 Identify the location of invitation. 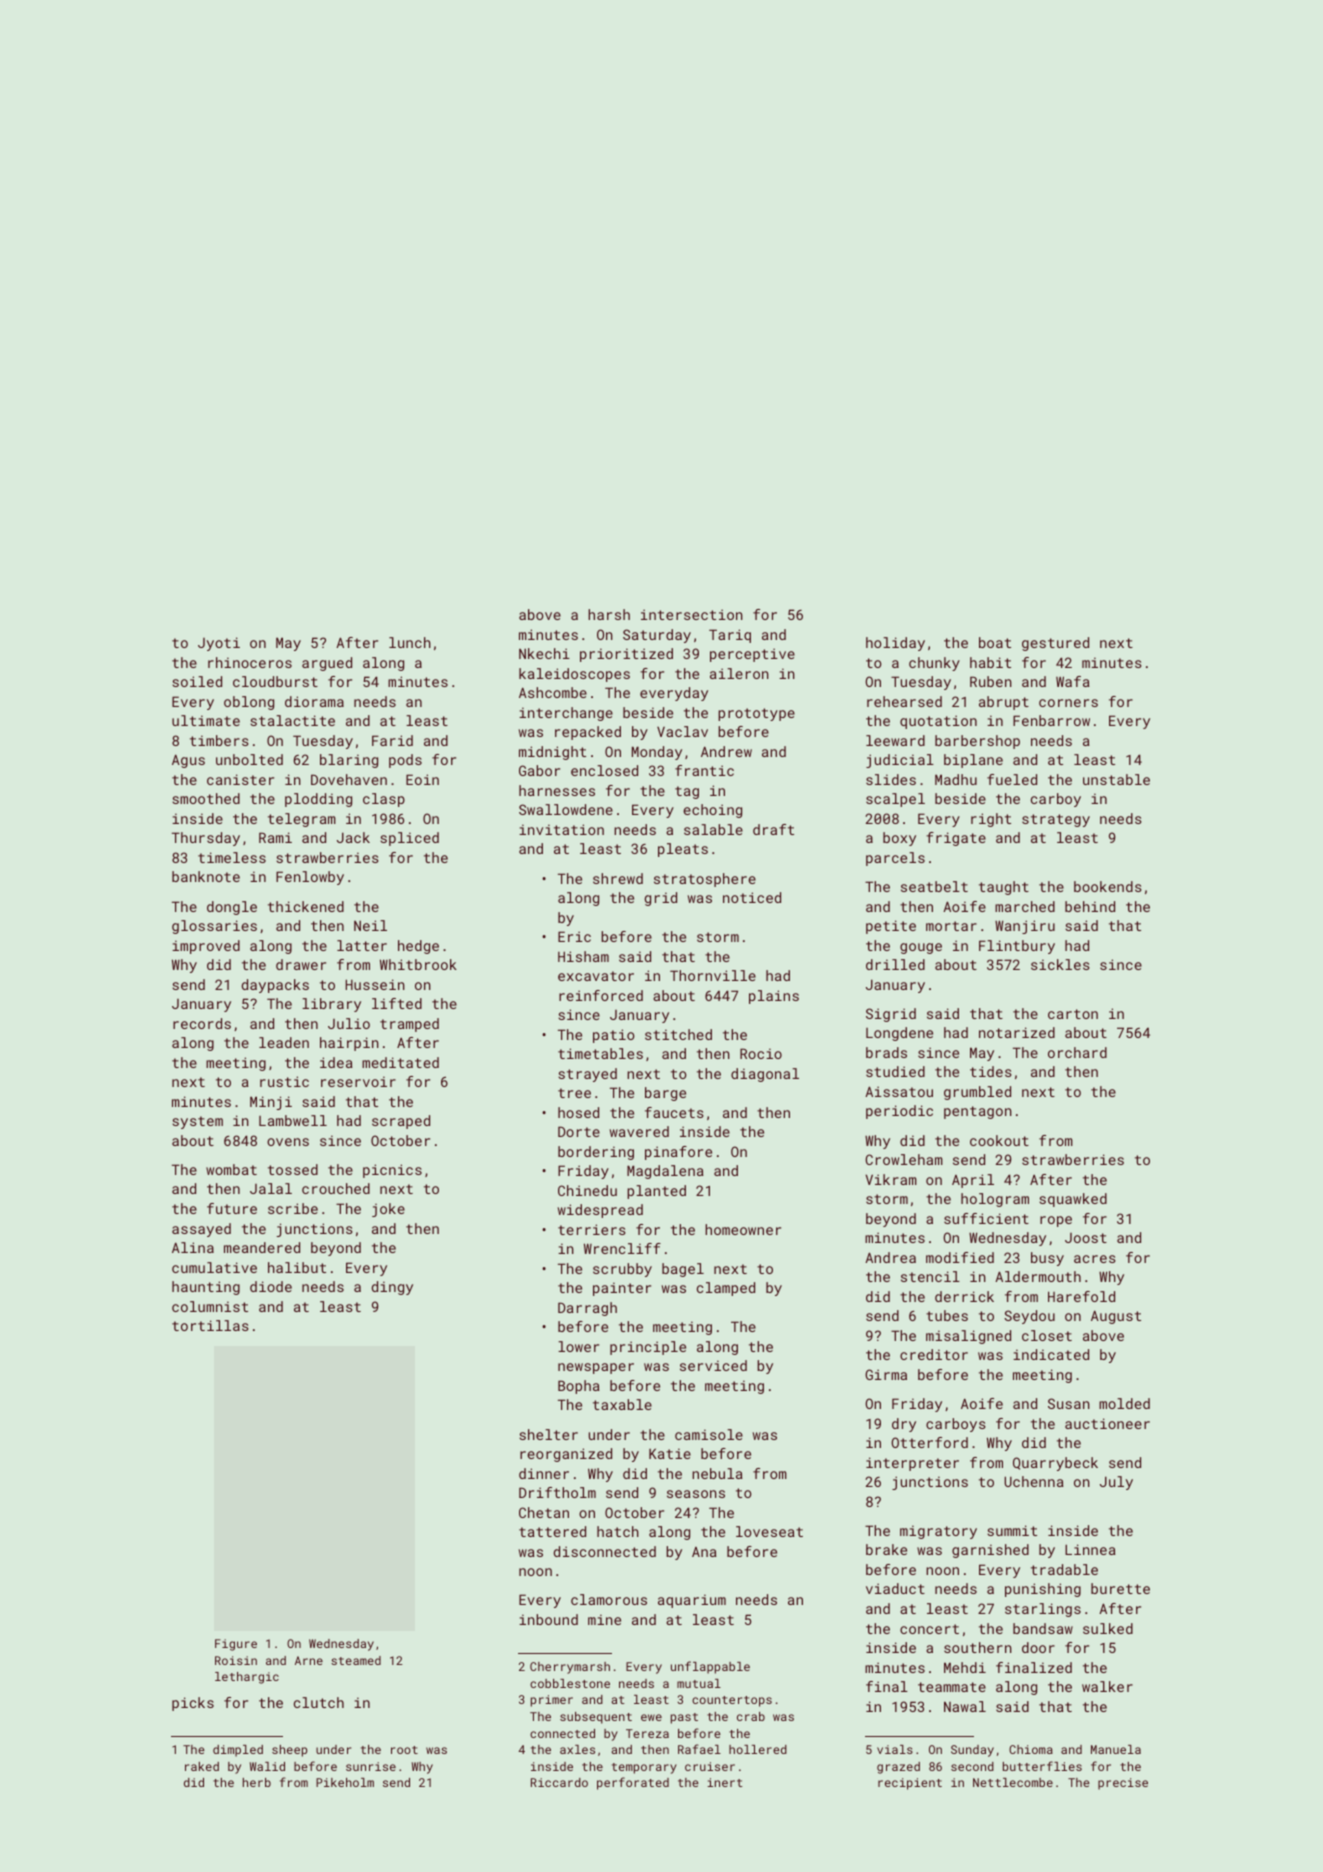
(561, 829).
